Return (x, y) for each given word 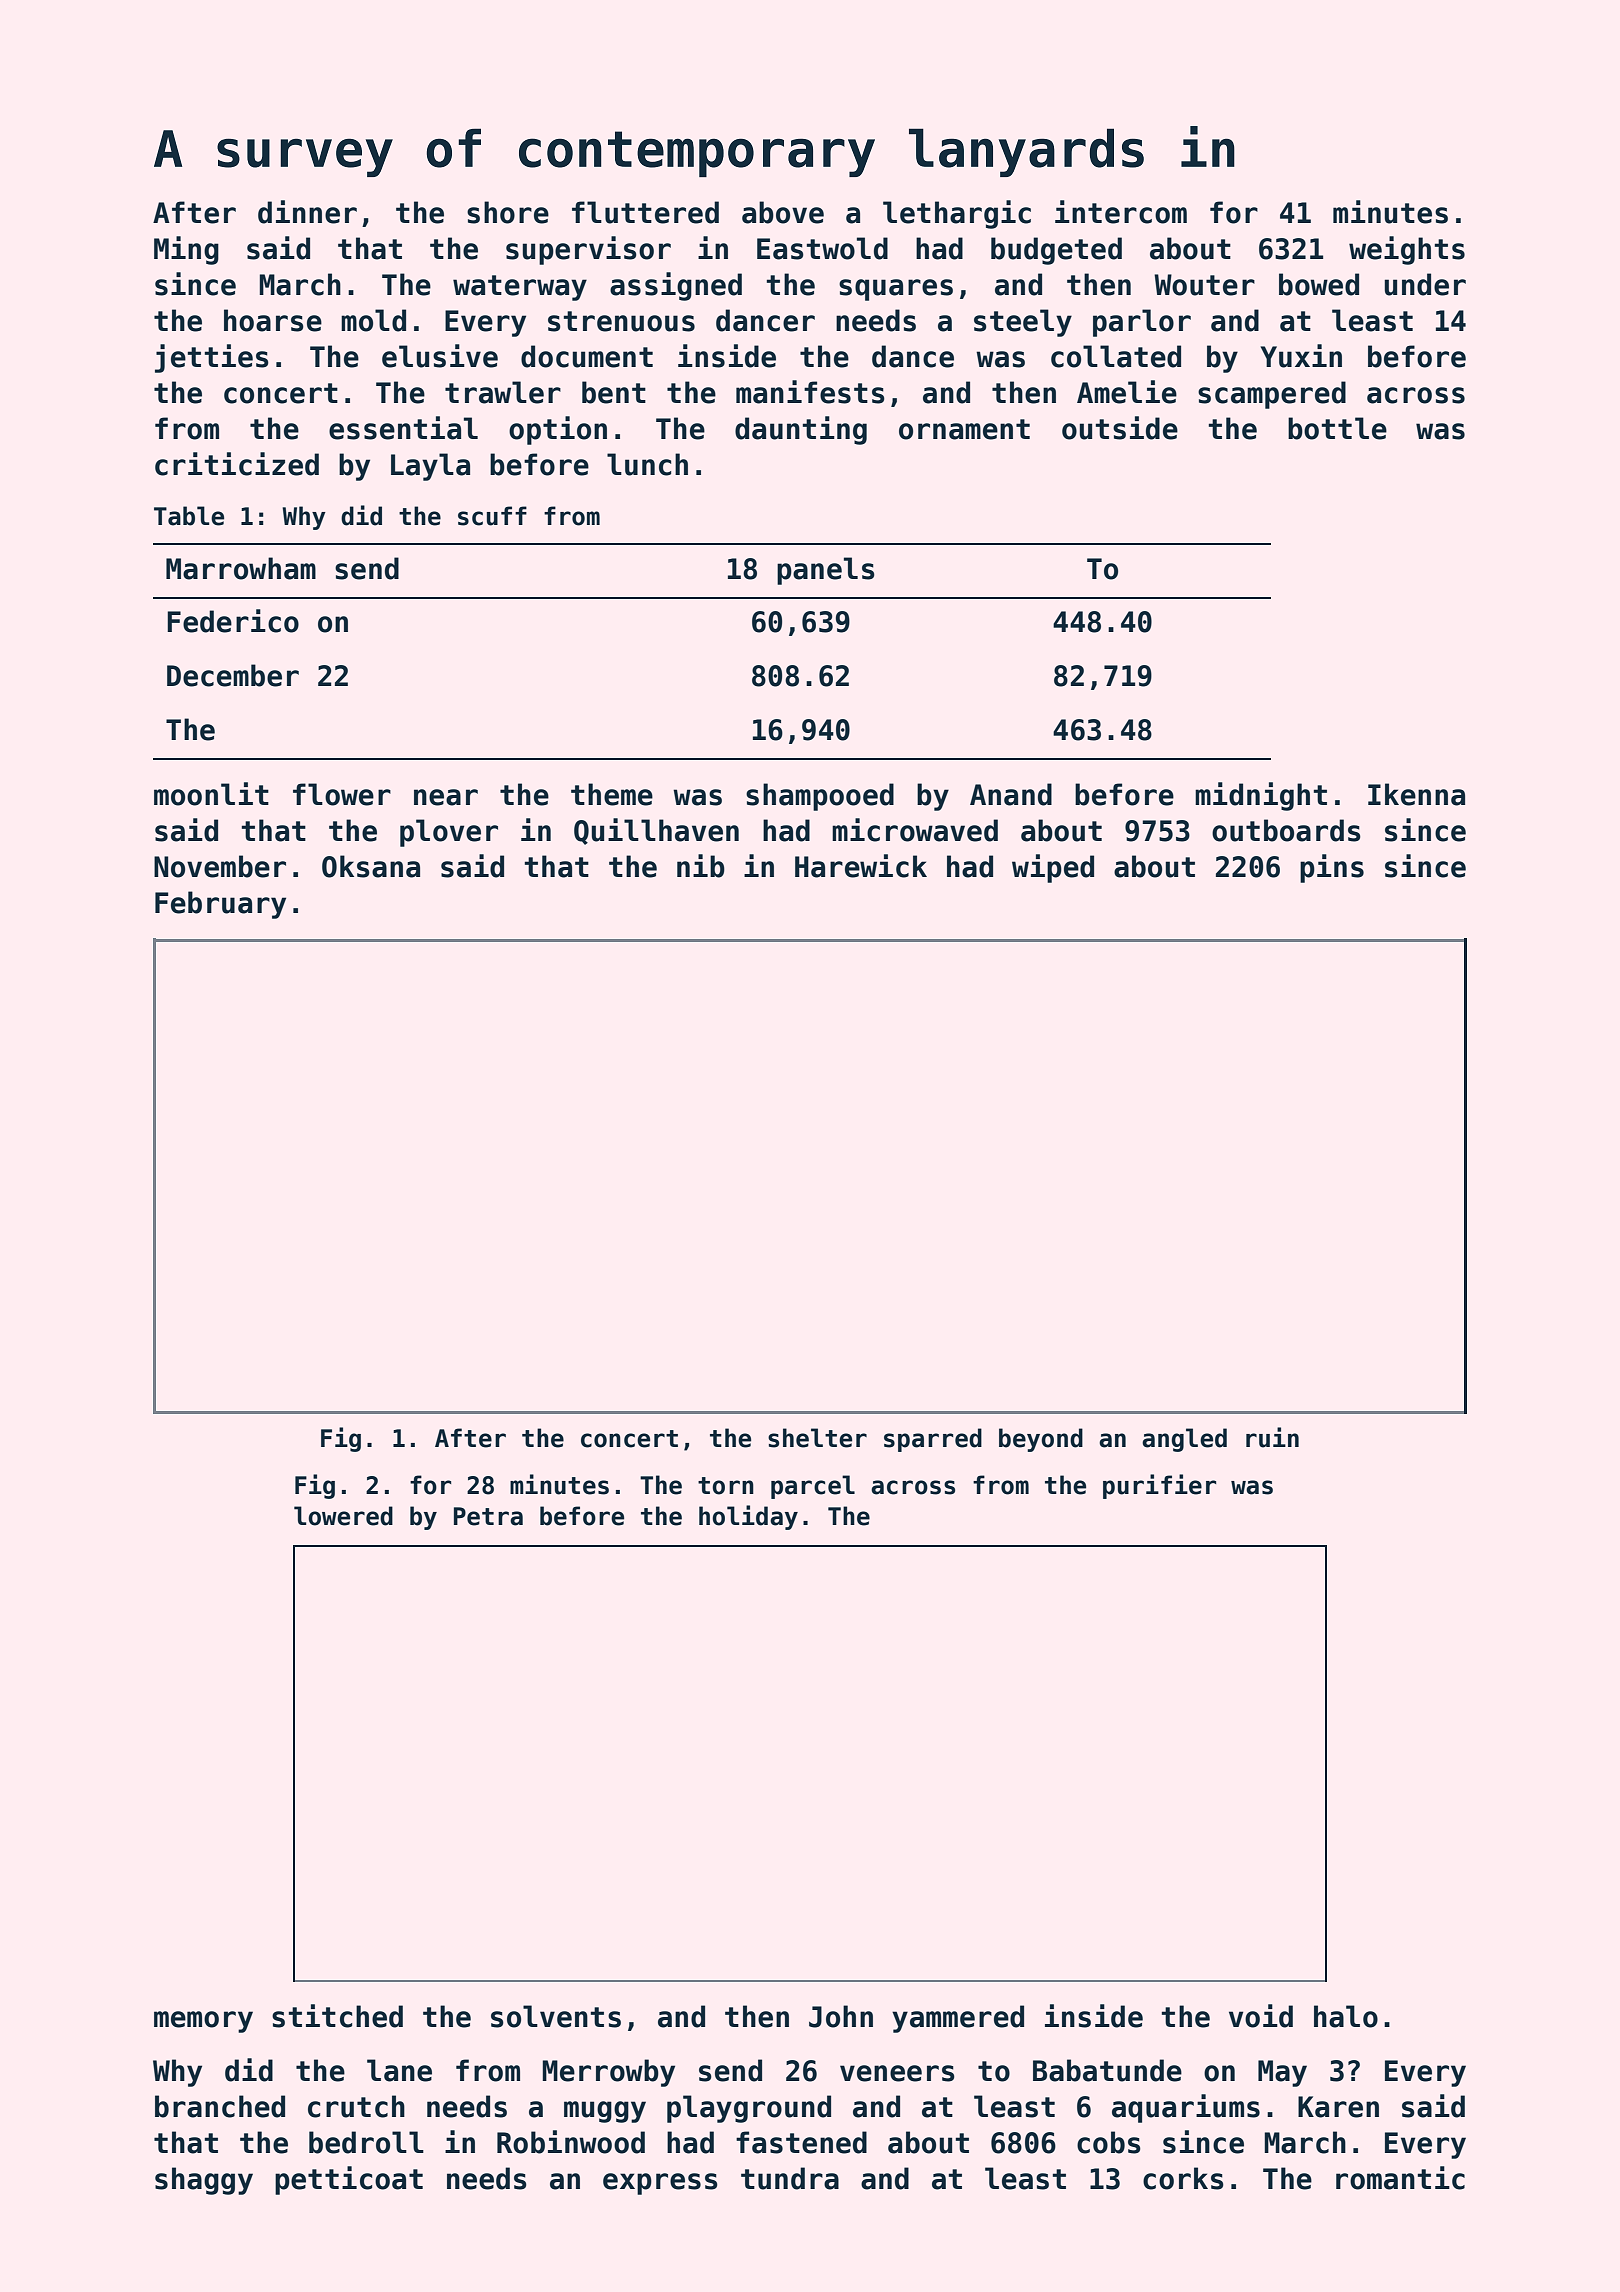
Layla (430, 467)
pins (1332, 868)
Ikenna (1416, 794)
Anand (1011, 794)
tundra (790, 2178)
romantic (1400, 2178)
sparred (933, 1440)
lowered (343, 1516)
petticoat (349, 2180)
